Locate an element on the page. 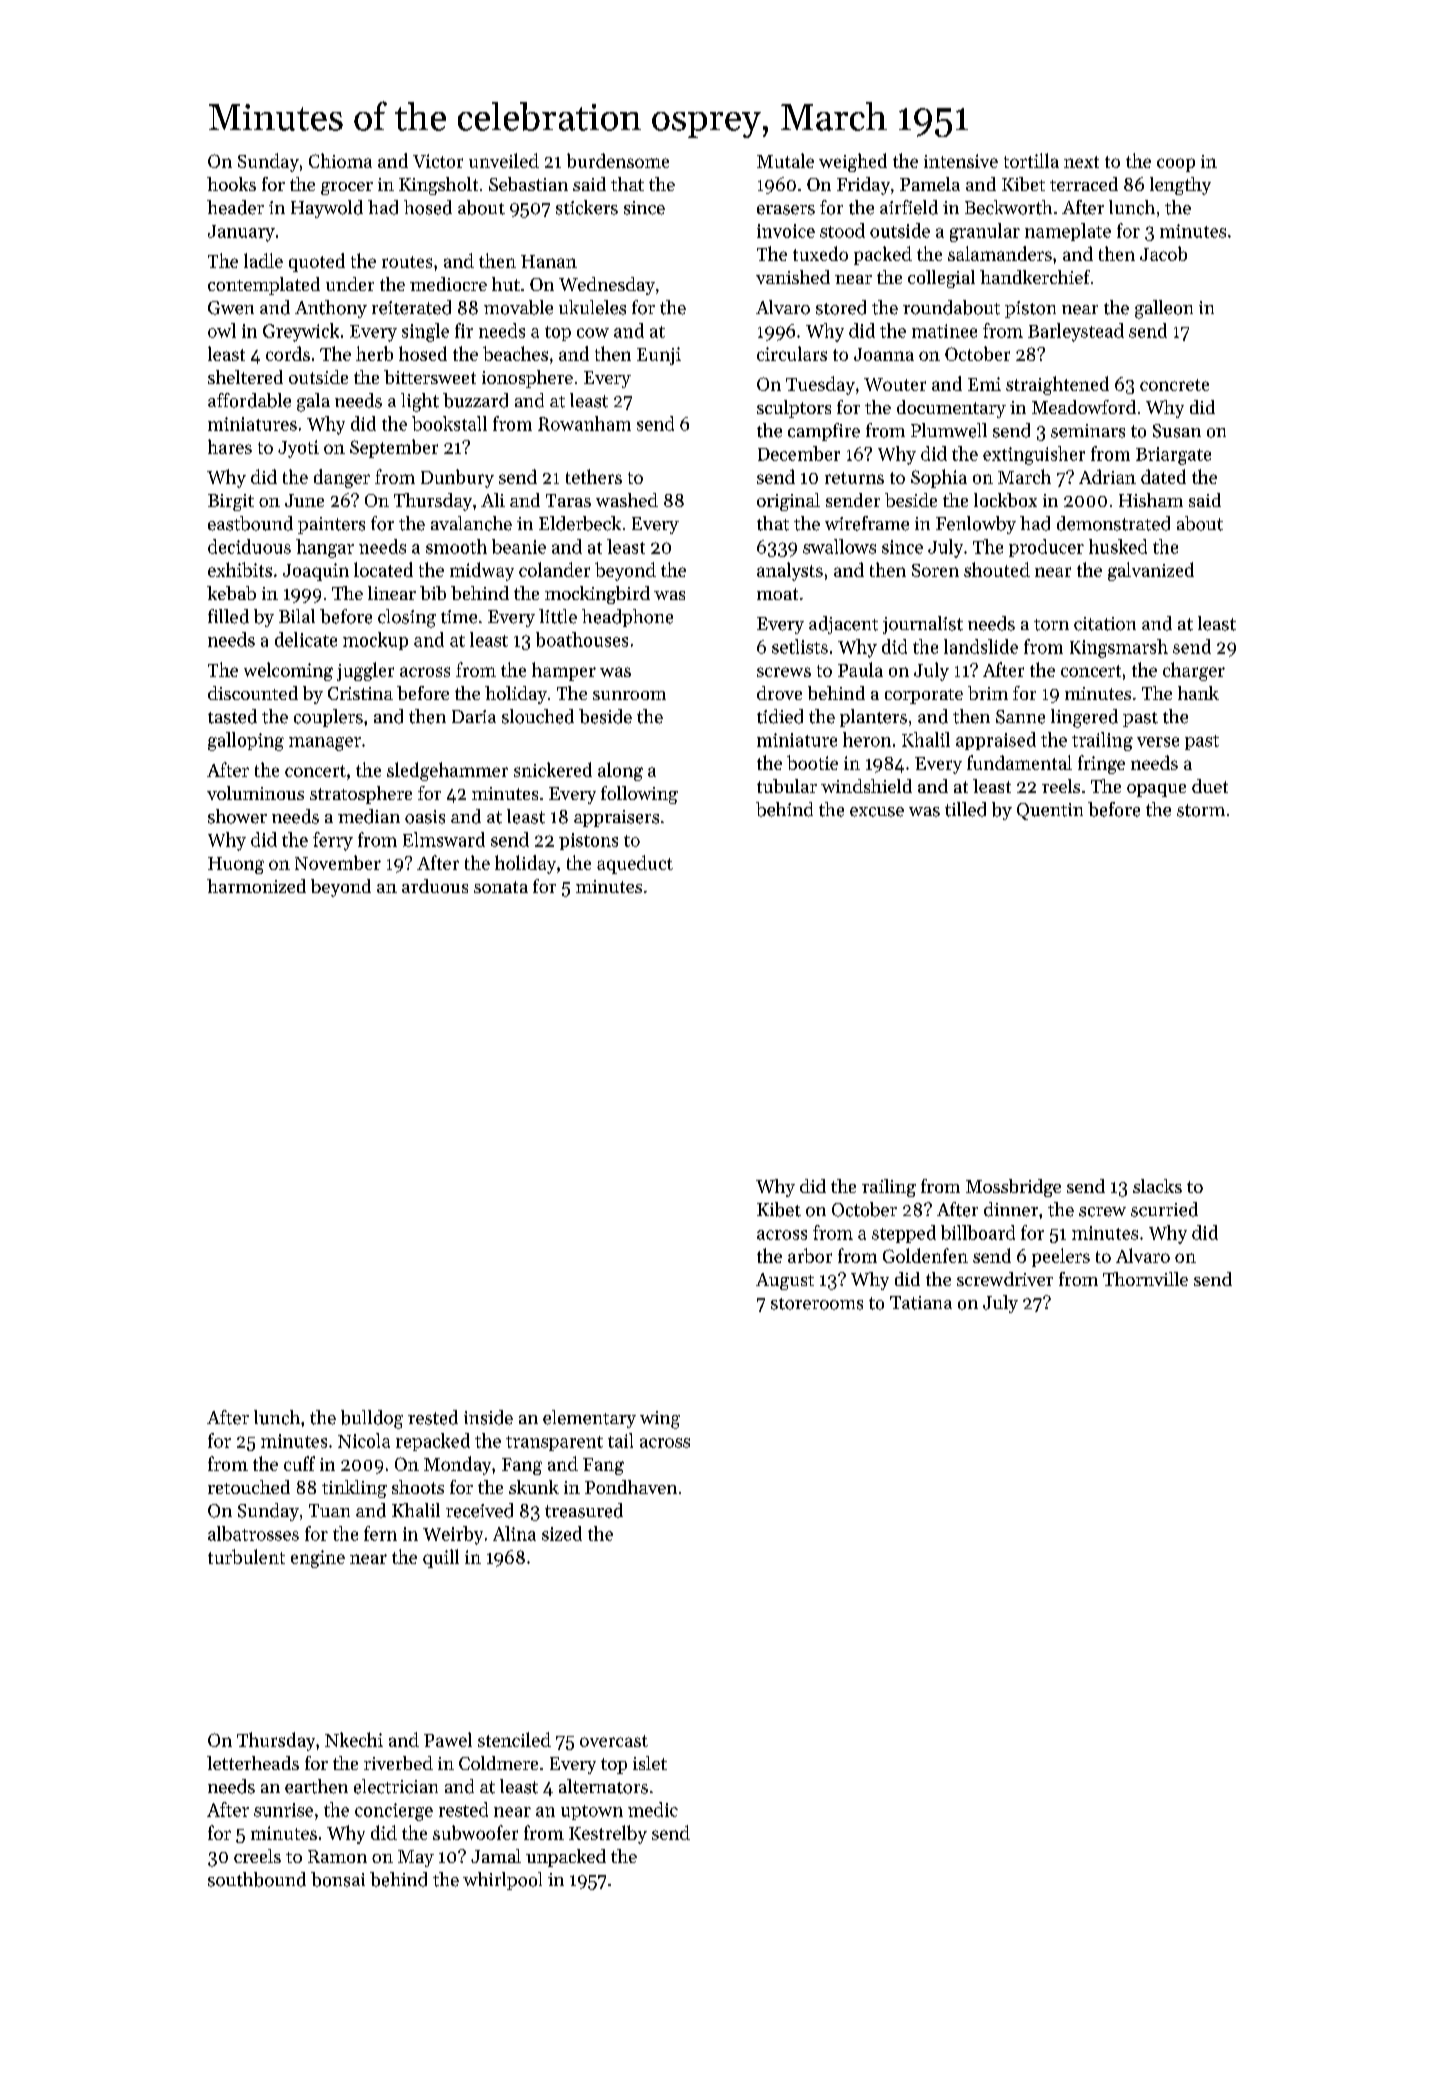 The width and height of the page is (1450, 2100). medic is located at coordinates (653, 1809).
